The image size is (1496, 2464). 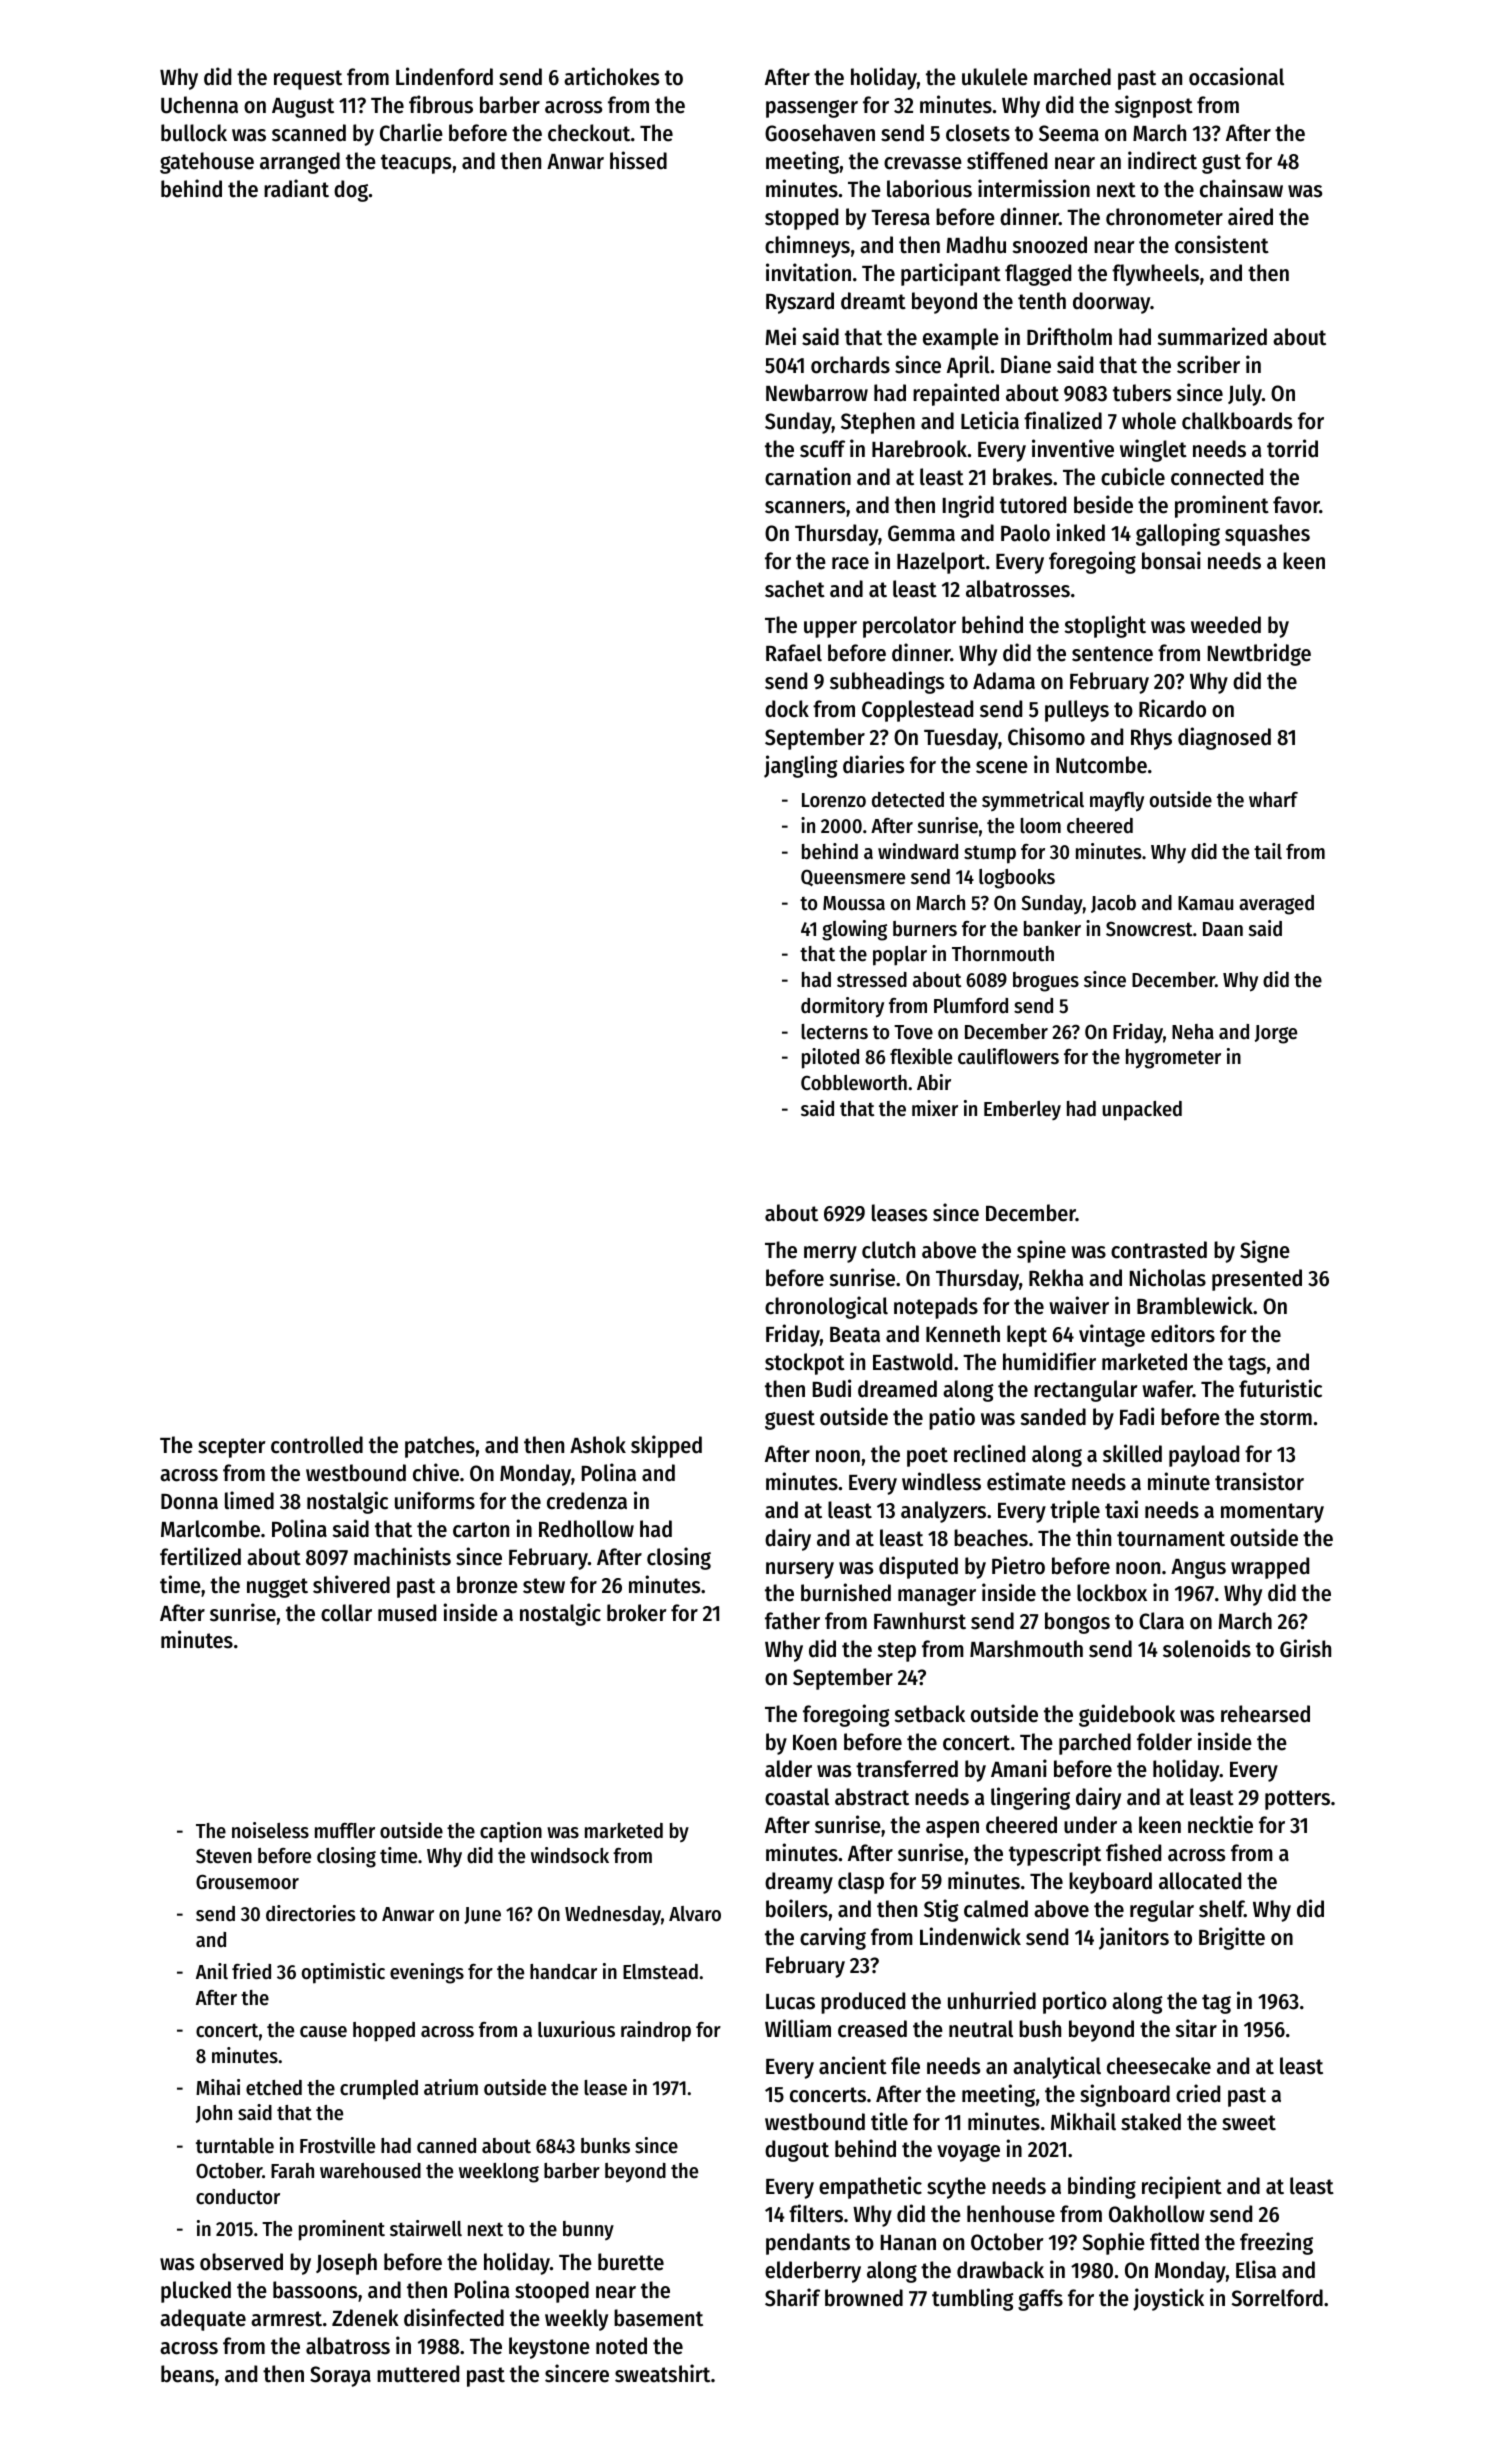 I want to click on Hanan, so click(x=908, y=2243).
